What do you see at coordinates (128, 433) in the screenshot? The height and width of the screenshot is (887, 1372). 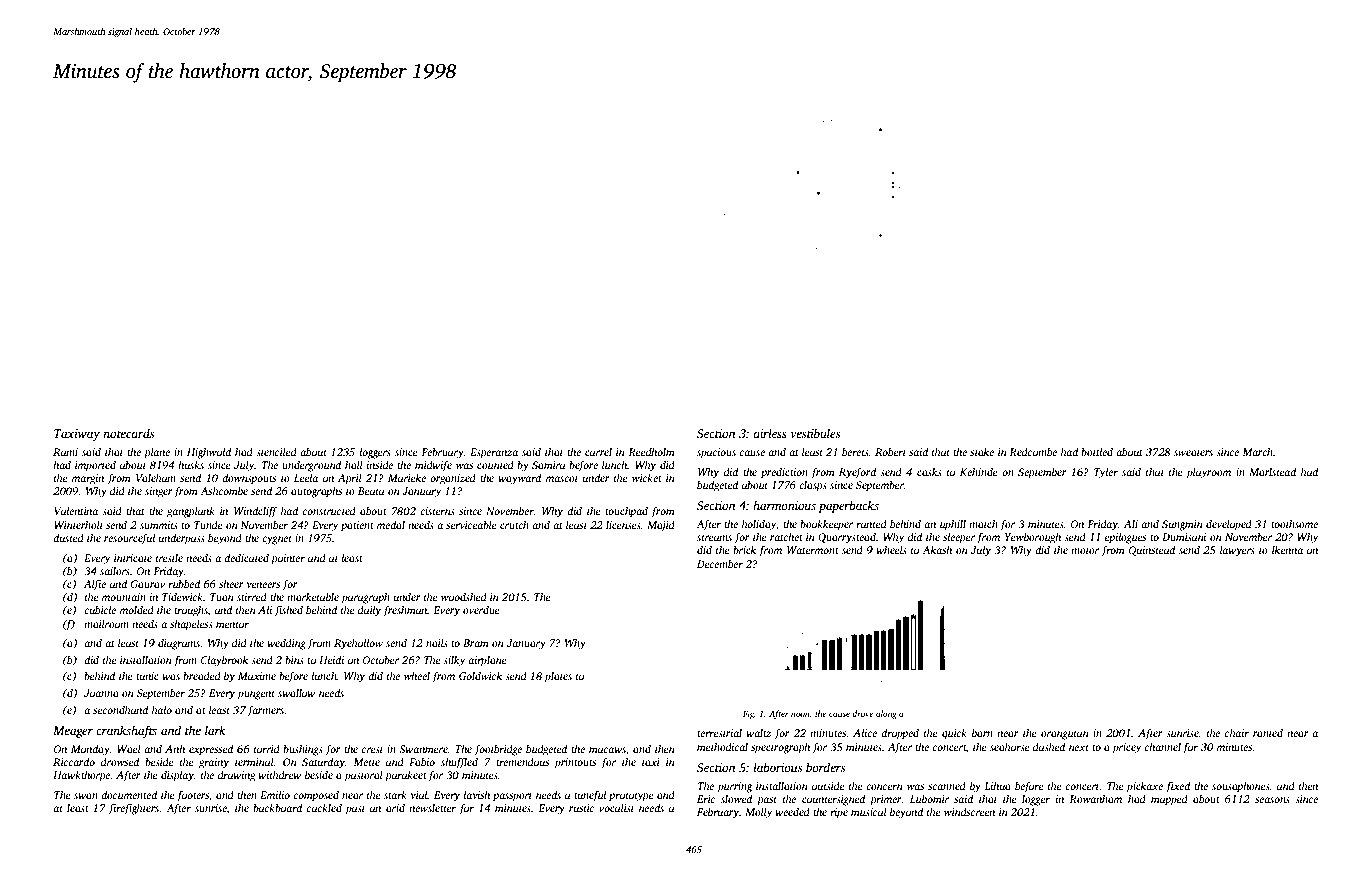 I see `notecards` at bounding box center [128, 433].
